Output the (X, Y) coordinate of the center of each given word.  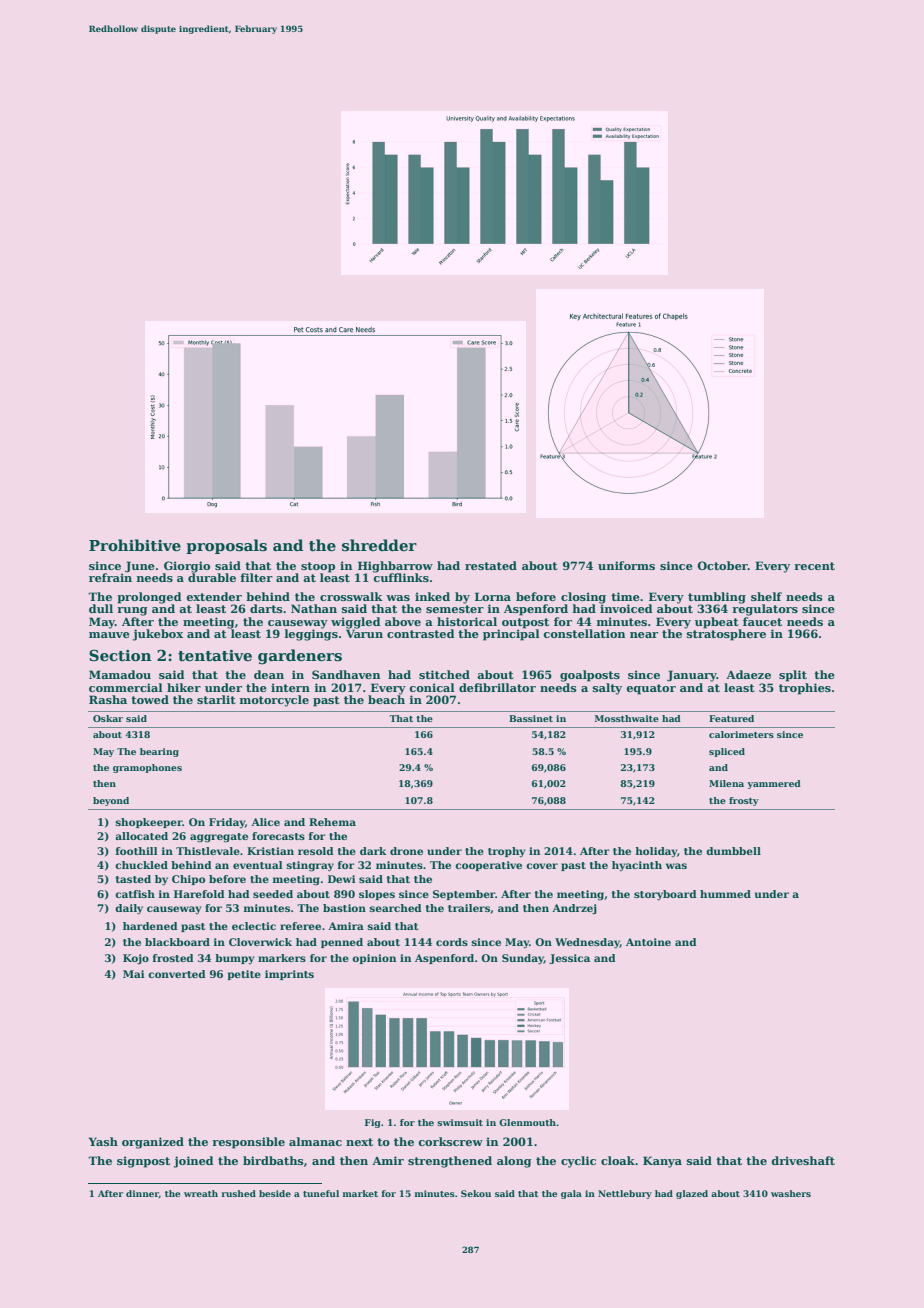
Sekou (476, 1193)
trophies (805, 689)
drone (406, 851)
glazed (692, 1194)
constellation (584, 633)
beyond (111, 801)
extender (214, 596)
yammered (774, 784)
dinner (142, 1194)
